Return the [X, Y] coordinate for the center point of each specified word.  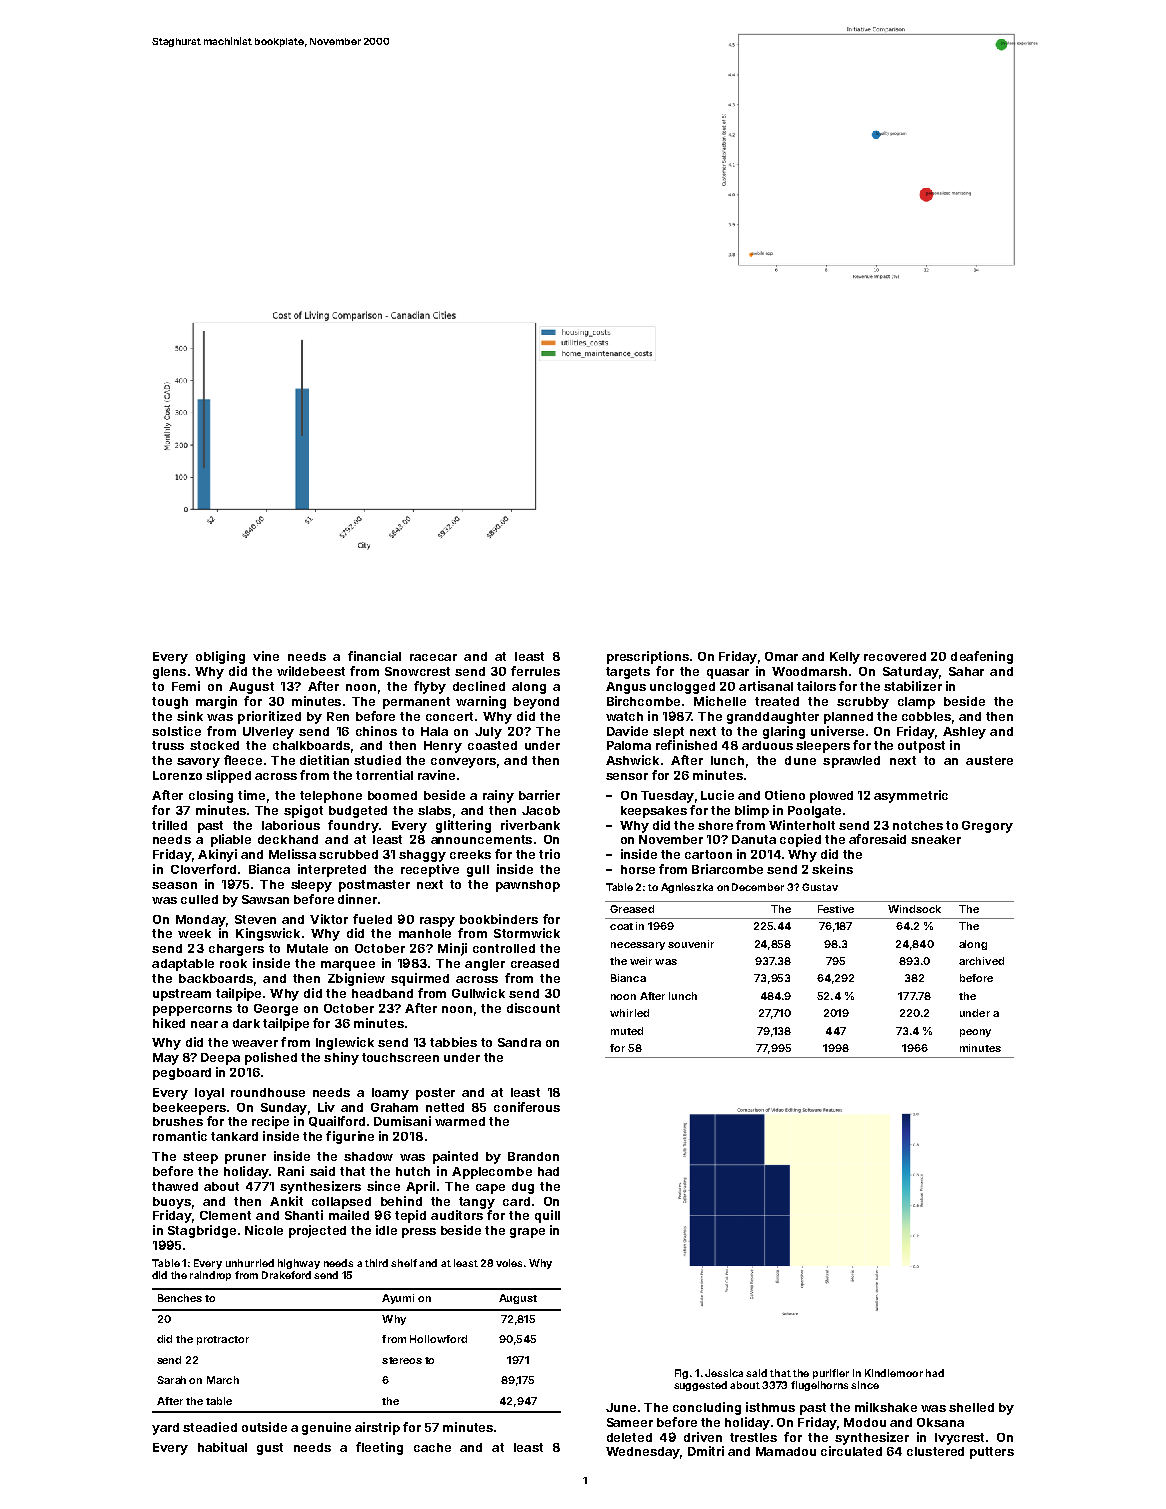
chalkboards [311, 745]
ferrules [535, 671]
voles [509, 1263]
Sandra [519, 1042]
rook [233, 963]
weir [641, 961]
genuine [326, 1428]
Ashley [964, 733]
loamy [390, 1094]
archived [981, 961]
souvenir [691, 944]
